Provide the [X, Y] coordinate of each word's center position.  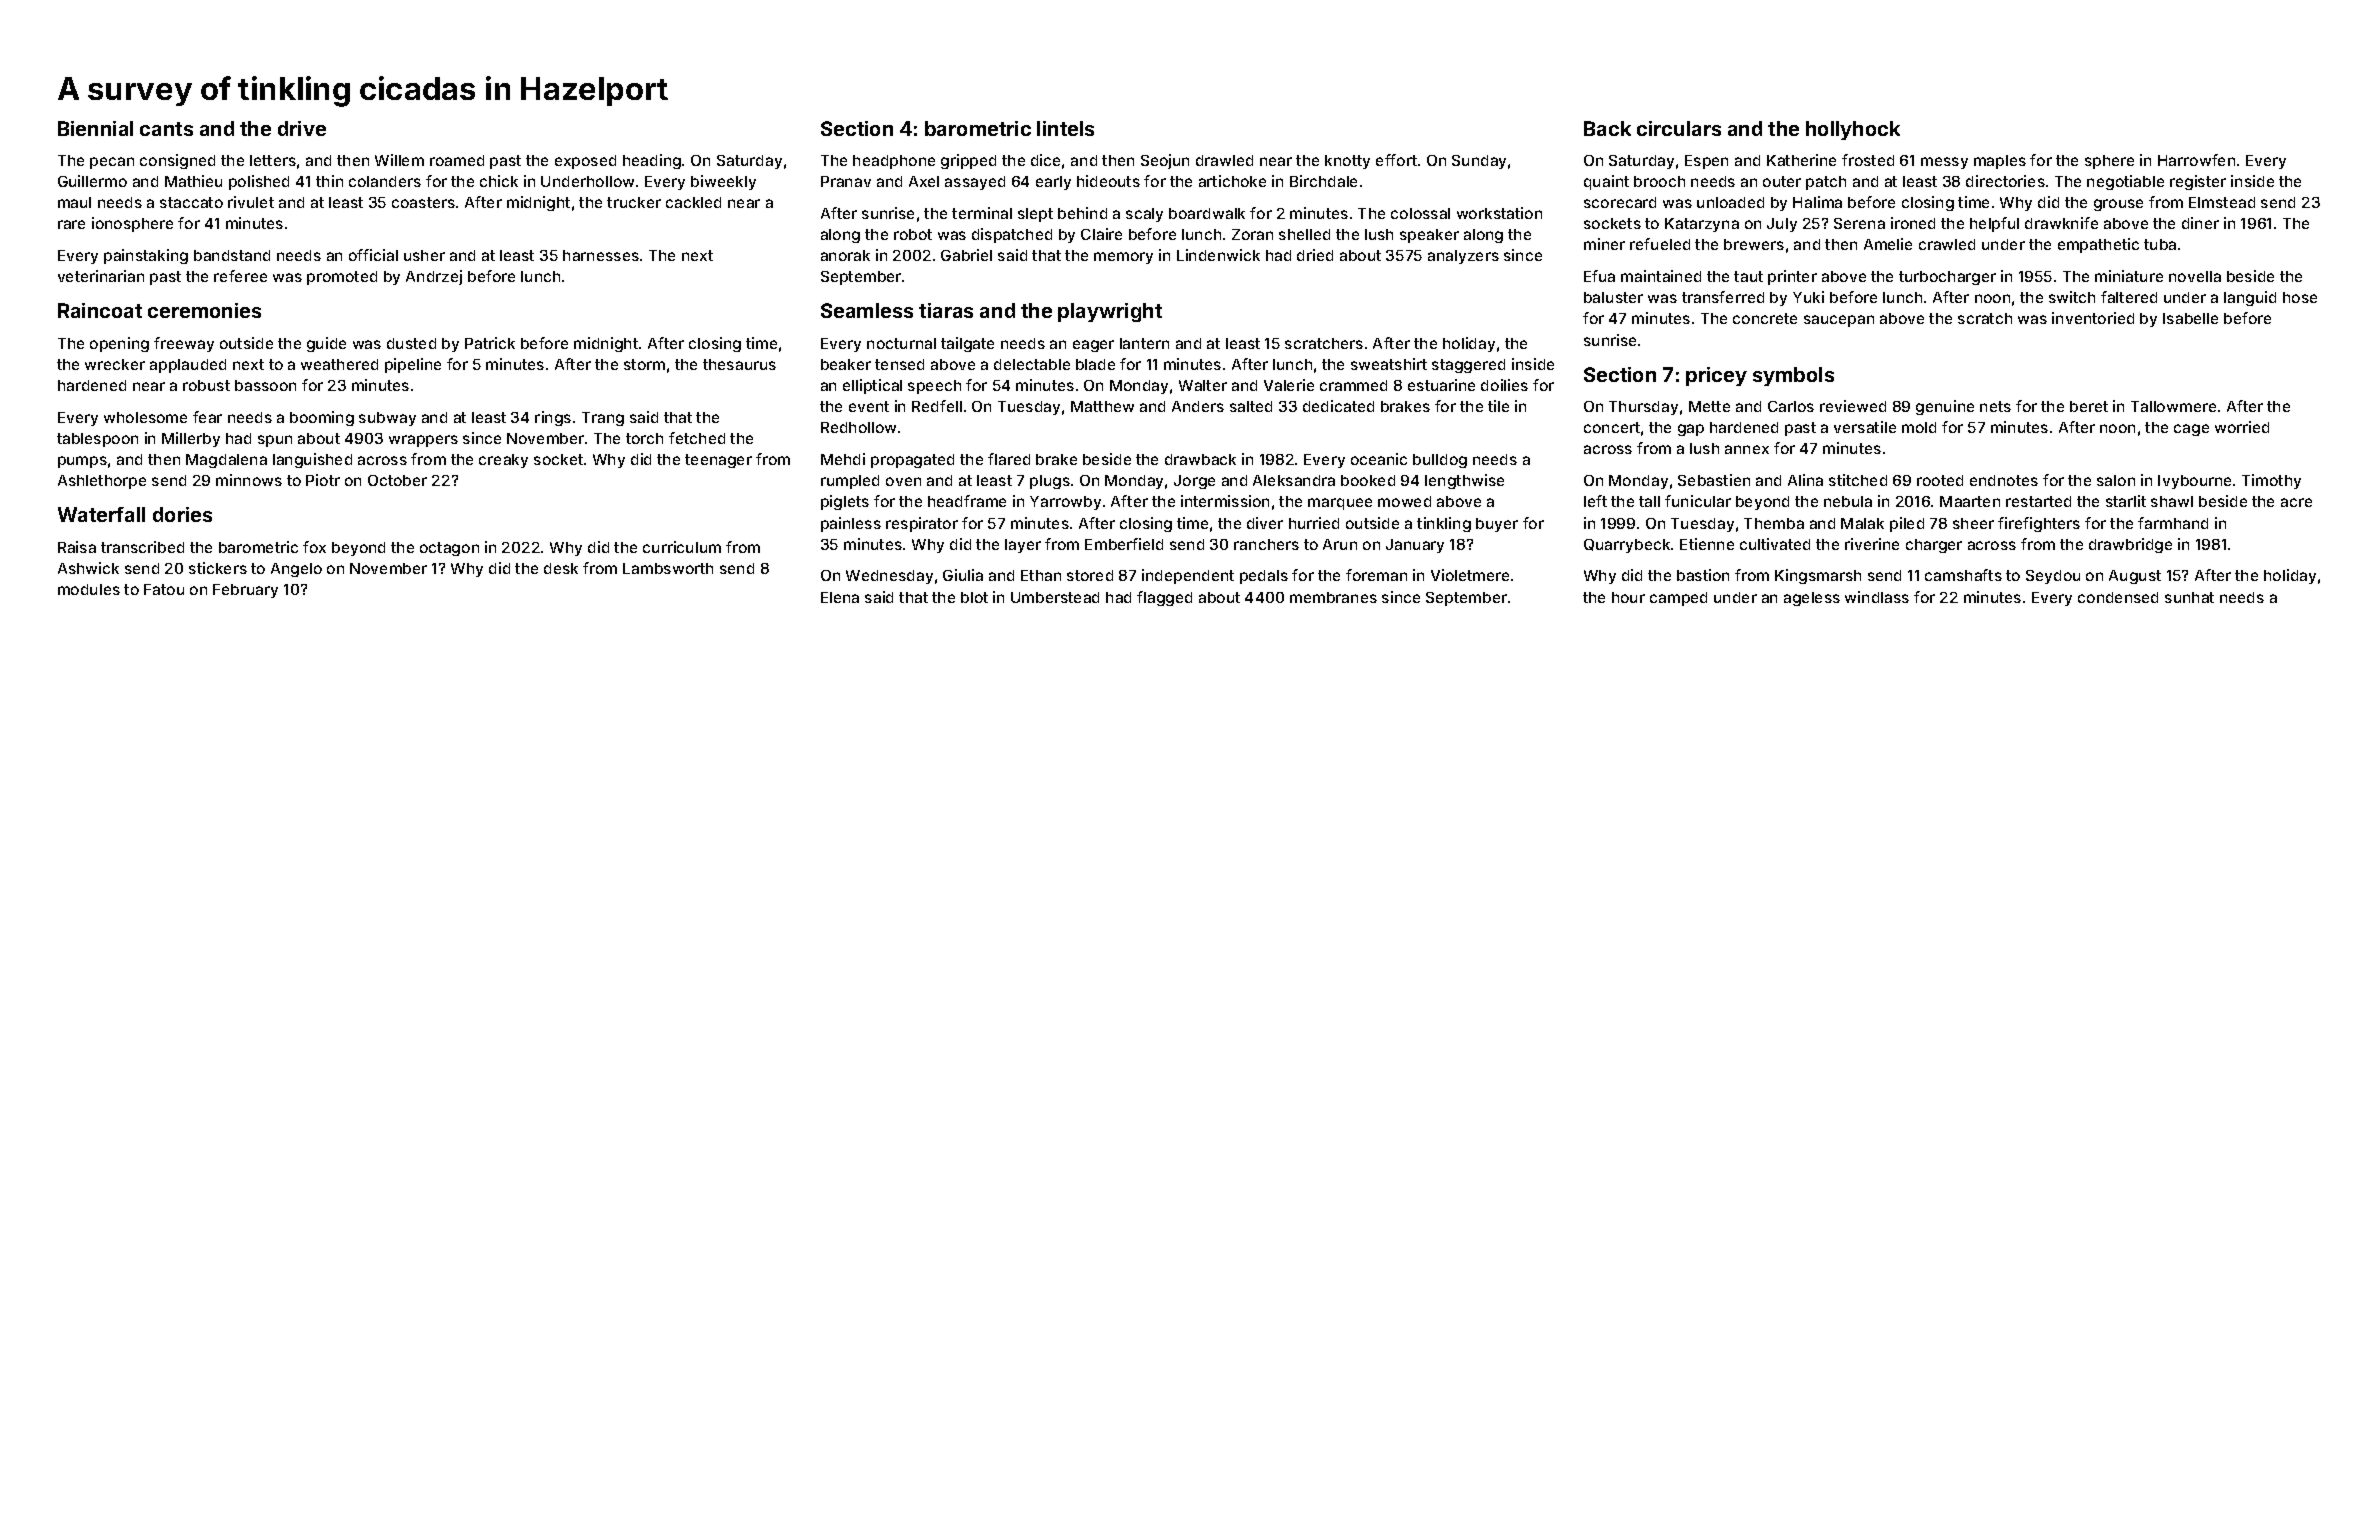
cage [2191, 430]
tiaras [946, 310]
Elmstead [2222, 202]
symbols [1793, 376]
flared [1009, 459]
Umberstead [1055, 597]
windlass [1877, 597]
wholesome [145, 417]
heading [652, 161]
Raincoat [100, 310]
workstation [1499, 213]
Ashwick [88, 568]
